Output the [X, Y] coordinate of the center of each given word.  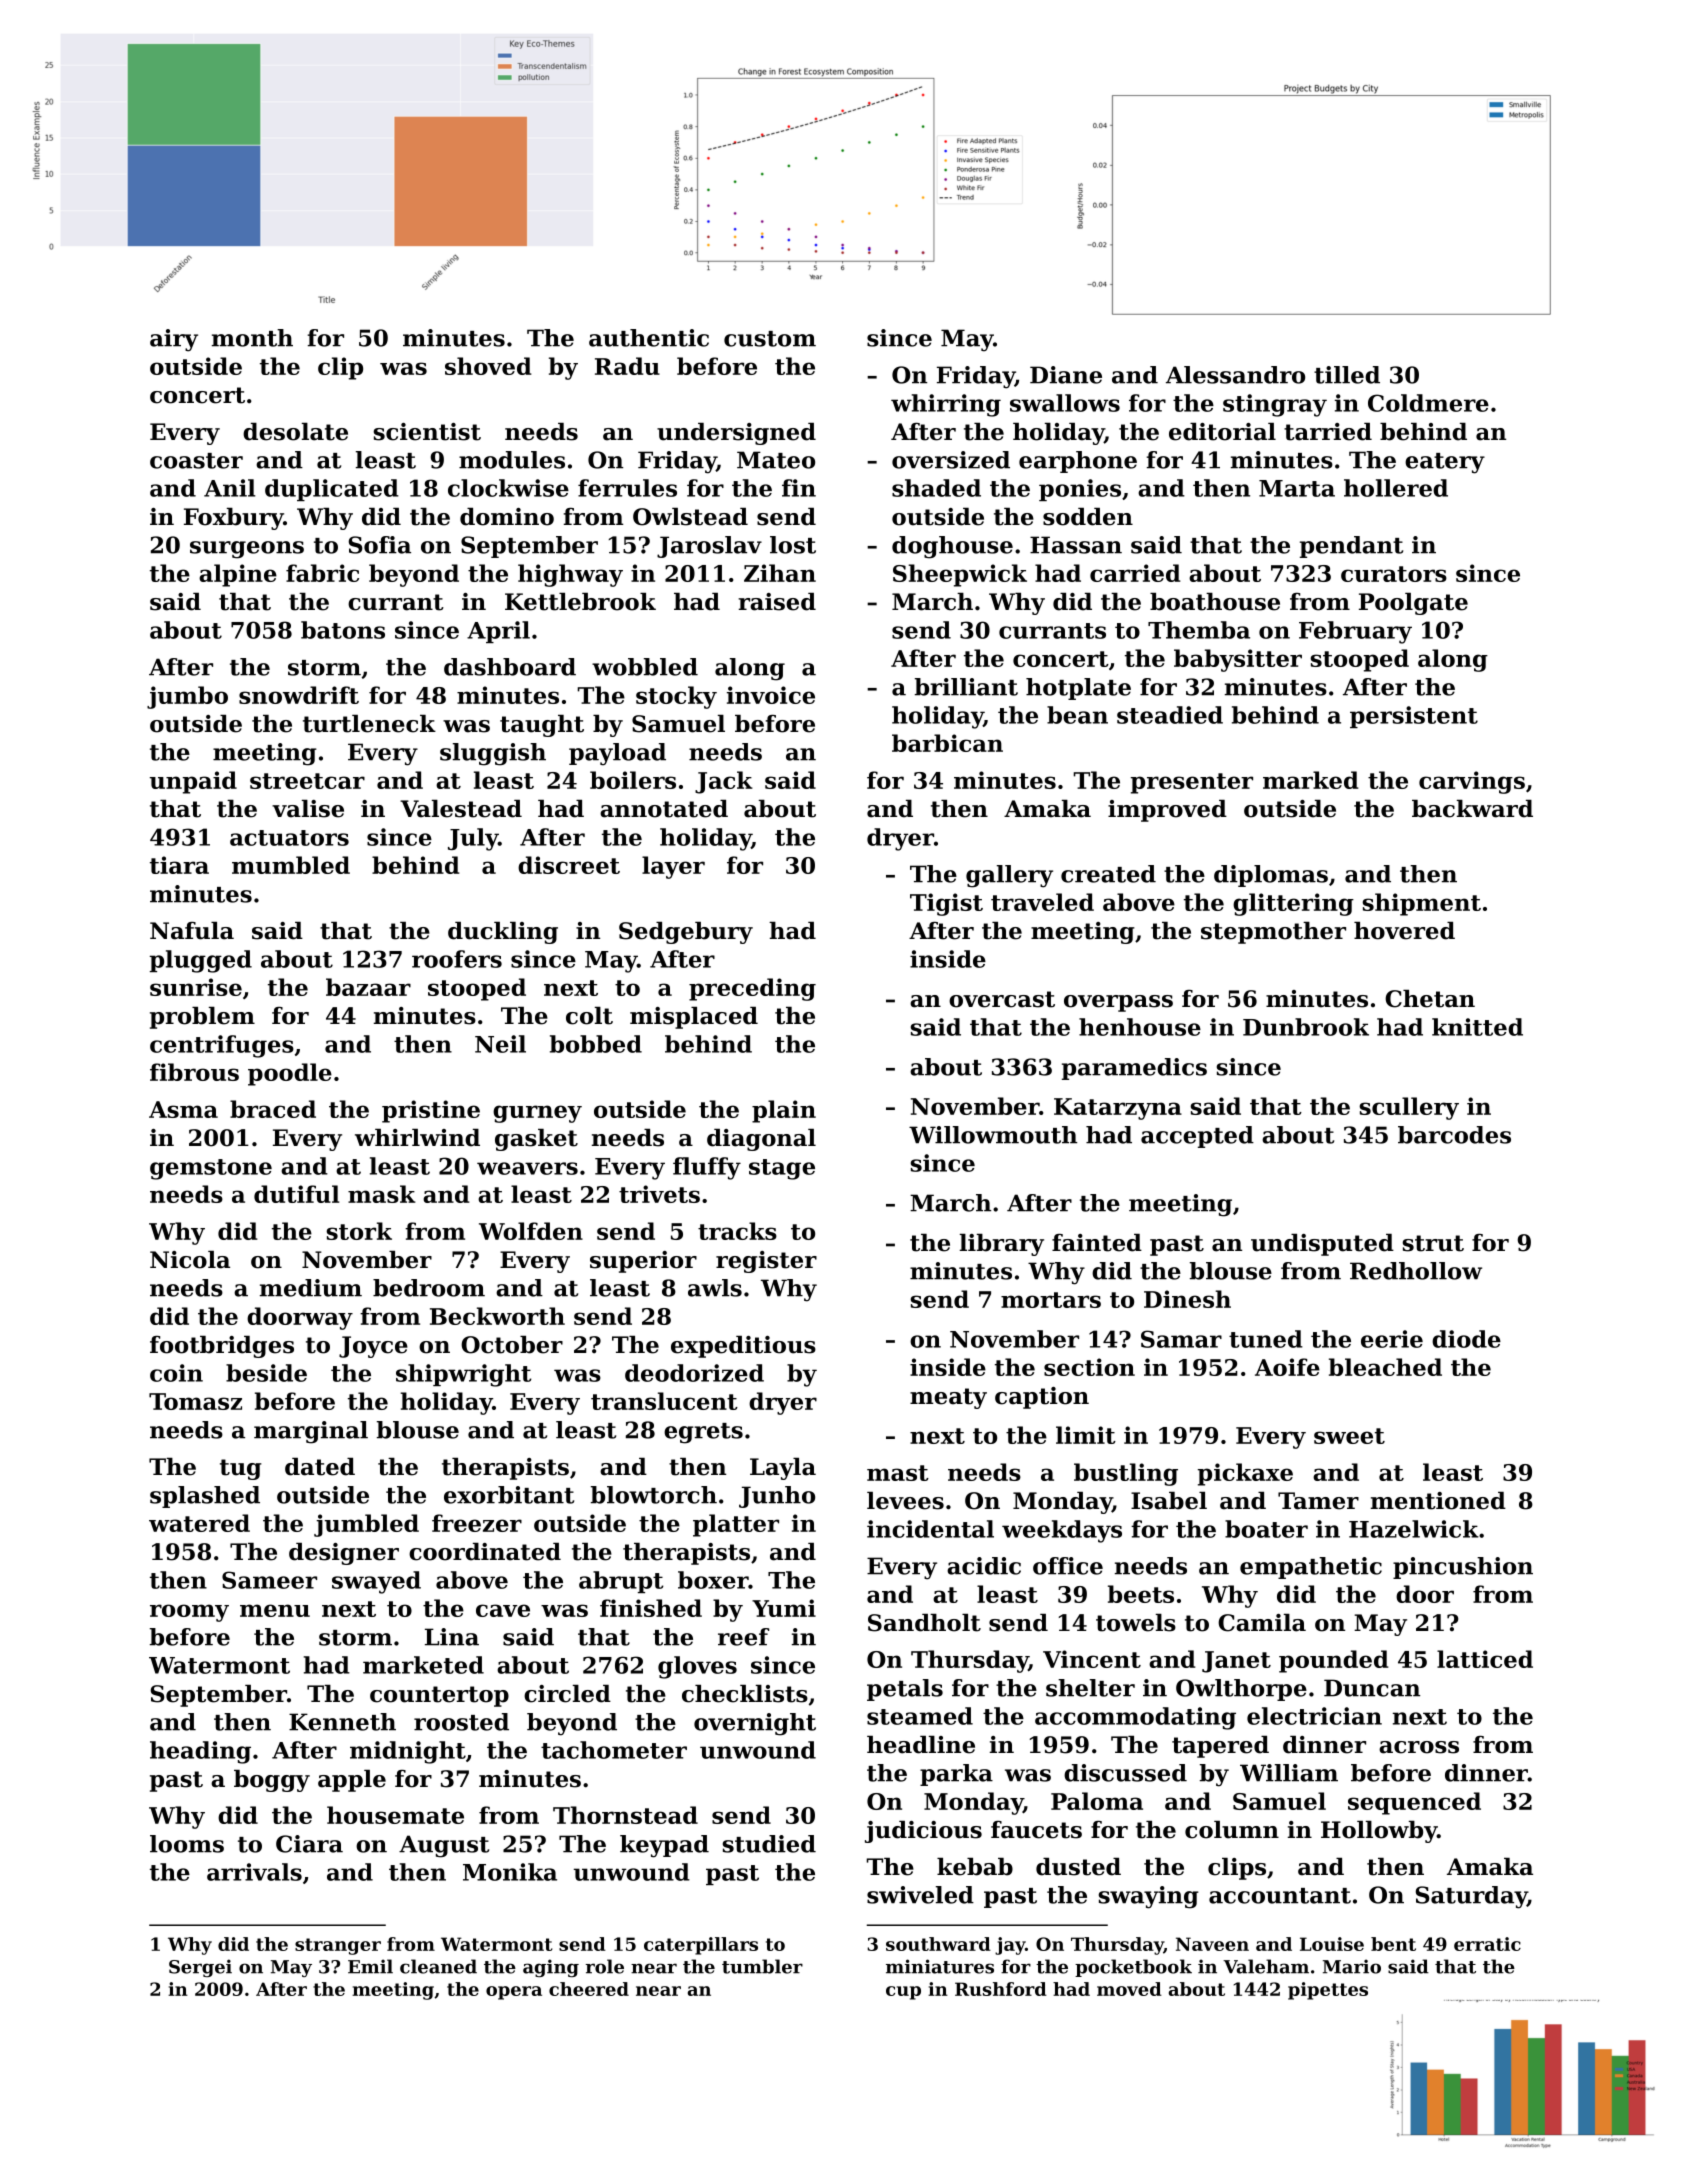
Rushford [1001, 1989]
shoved [488, 366]
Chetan [1430, 999]
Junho [777, 1497]
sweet [1349, 1436]
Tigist [946, 904]
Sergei [200, 1968]
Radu [627, 366]
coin [176, 1373]
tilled [1347, 375]
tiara [179, 865]
